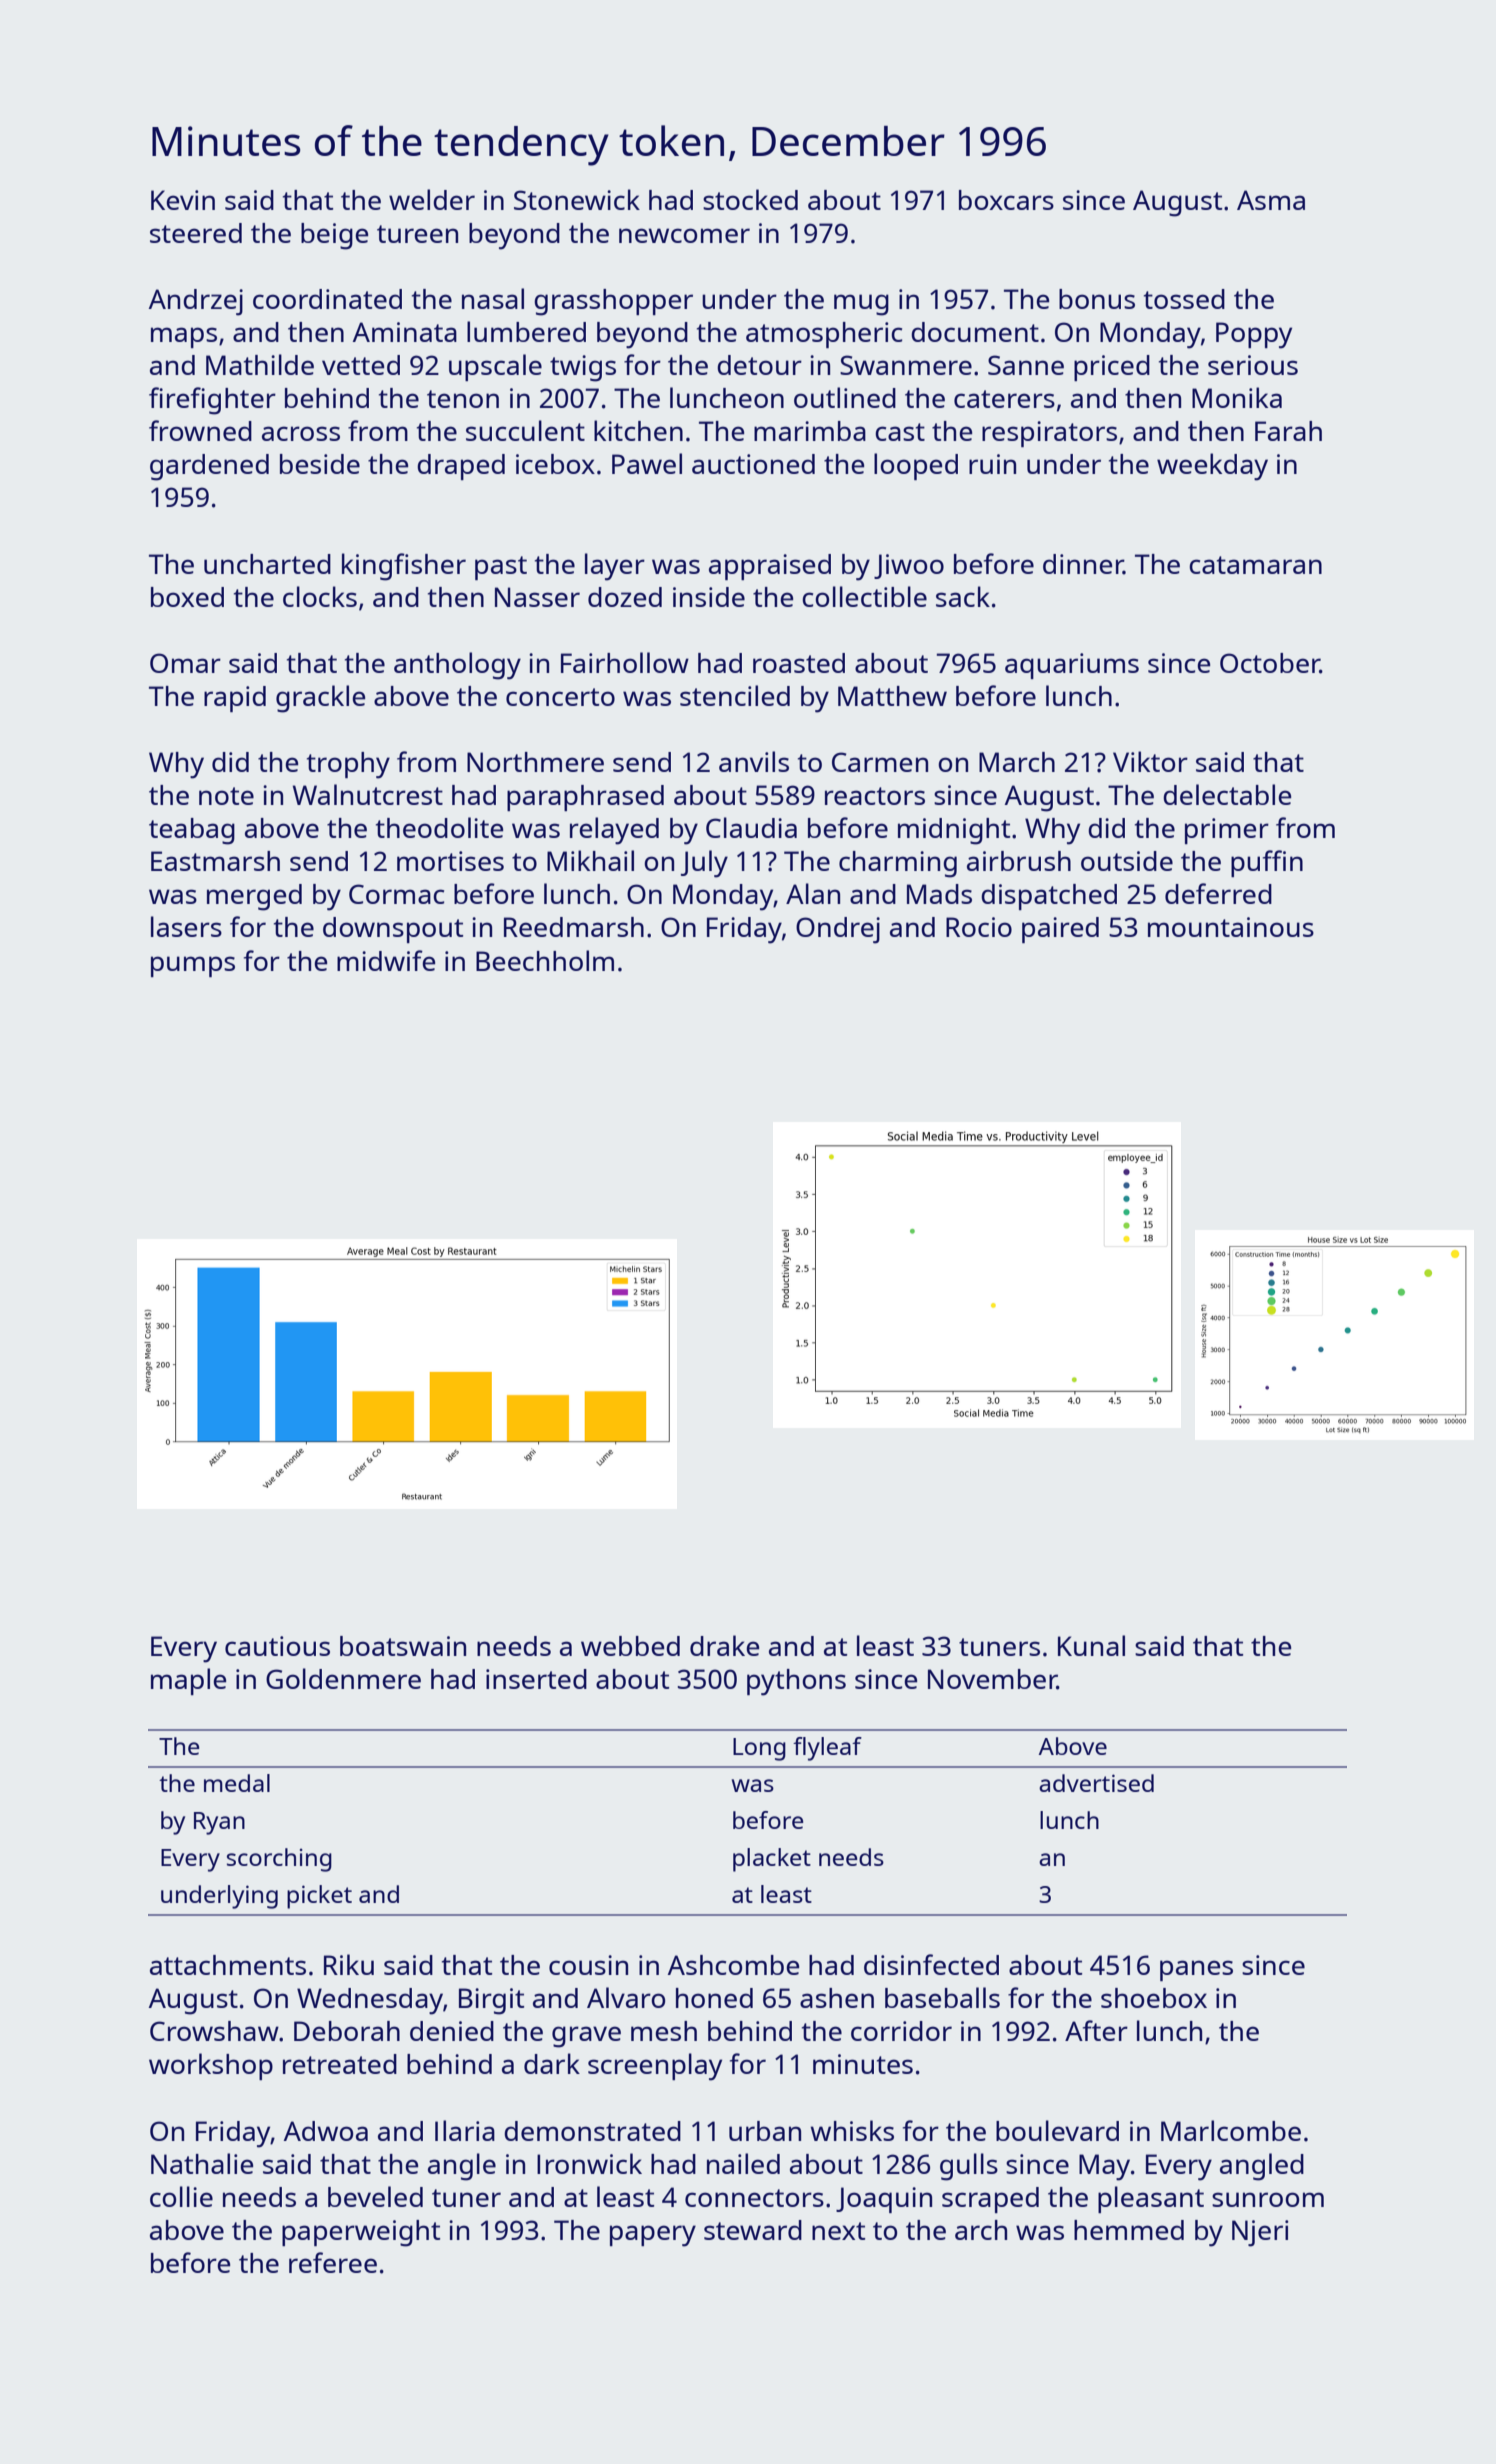 The width and height of the screenshot is (1496, 2464). What do you see at coordinates (1129, 2230) in the screenshot?
I see `hemmed` at bounding box center [1129, 2230].
